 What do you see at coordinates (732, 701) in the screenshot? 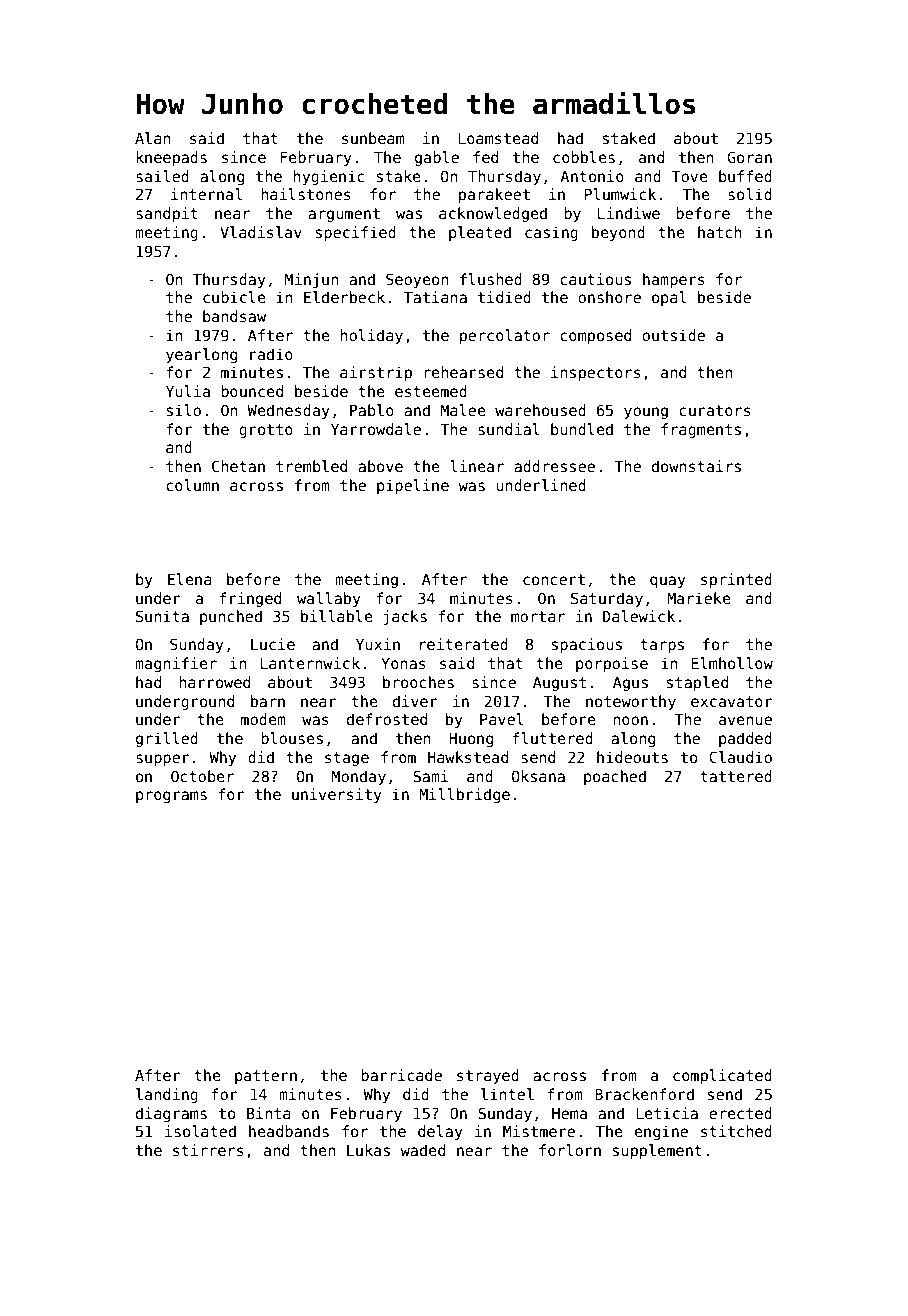
I see `excavator` at bounding box center [732, 701].
